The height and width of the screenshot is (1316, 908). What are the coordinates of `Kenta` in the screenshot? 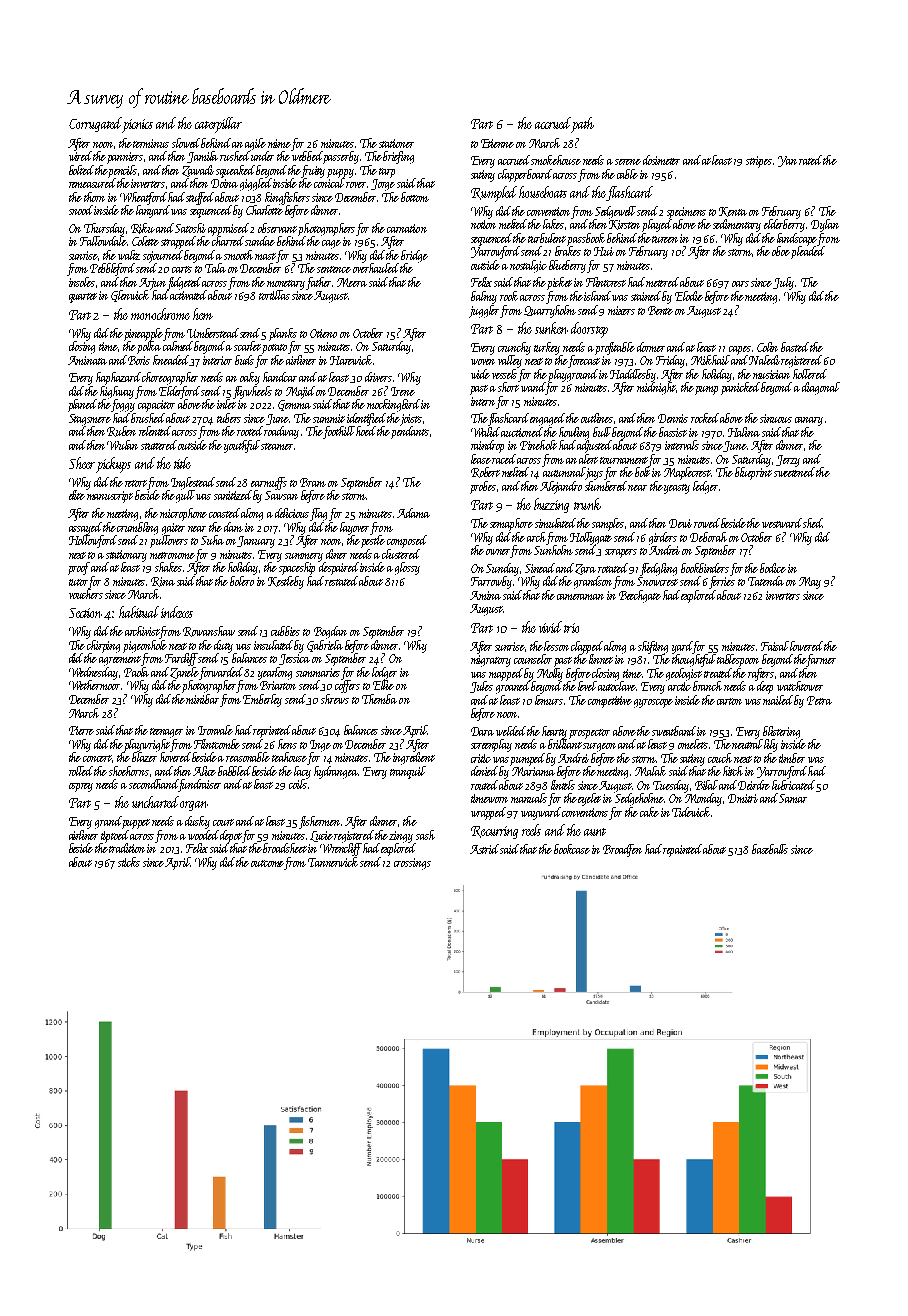 It's located at (733, 212).
